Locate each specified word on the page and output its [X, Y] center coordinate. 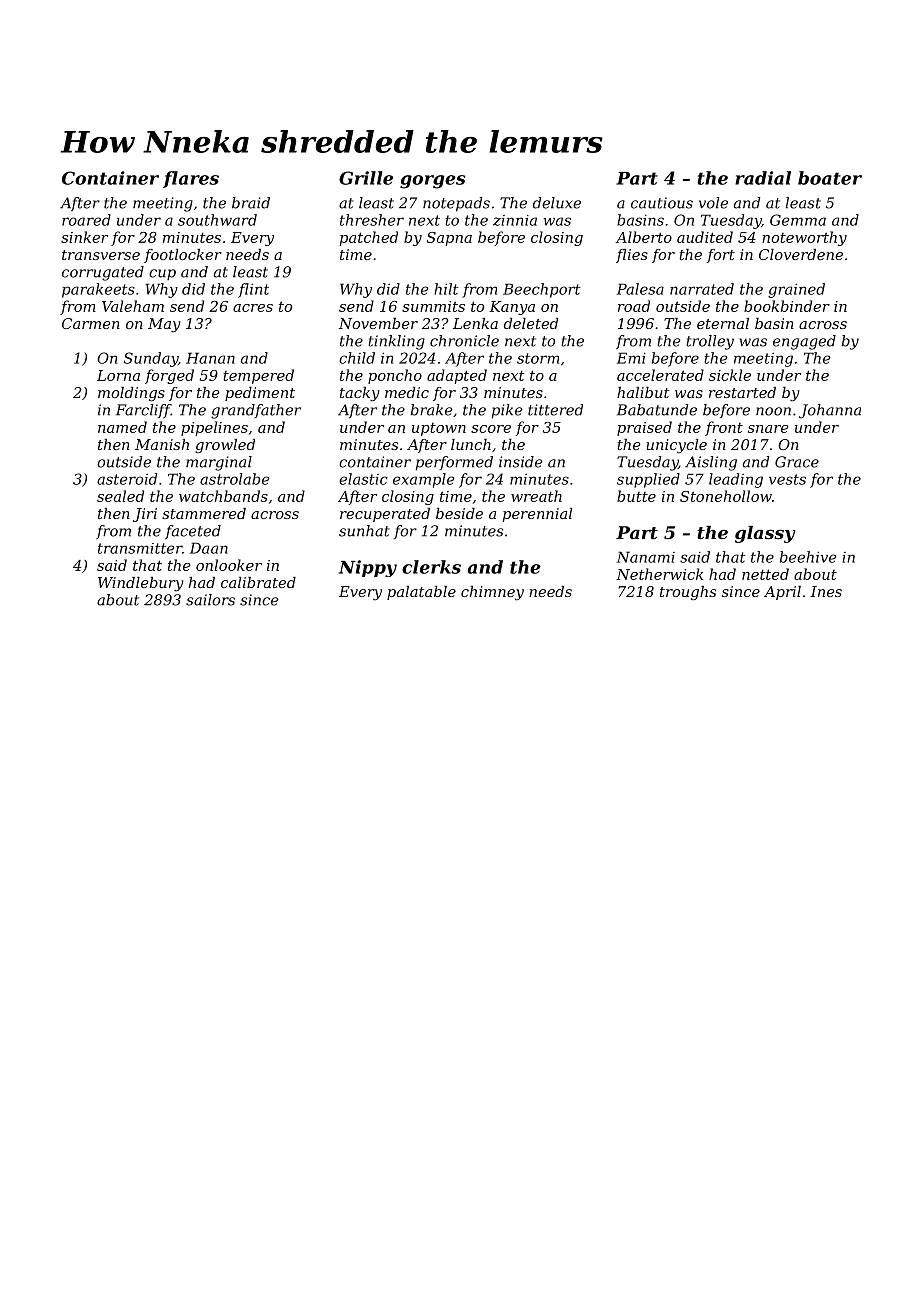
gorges [433, 182]
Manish [162, 444]
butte [636, 496]
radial [763, 178]
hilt [446, 289]
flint [253, 290]
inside [521, 462]
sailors [210, 600]
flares [191, 179]
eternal [723, 323]
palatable [421, 593]
